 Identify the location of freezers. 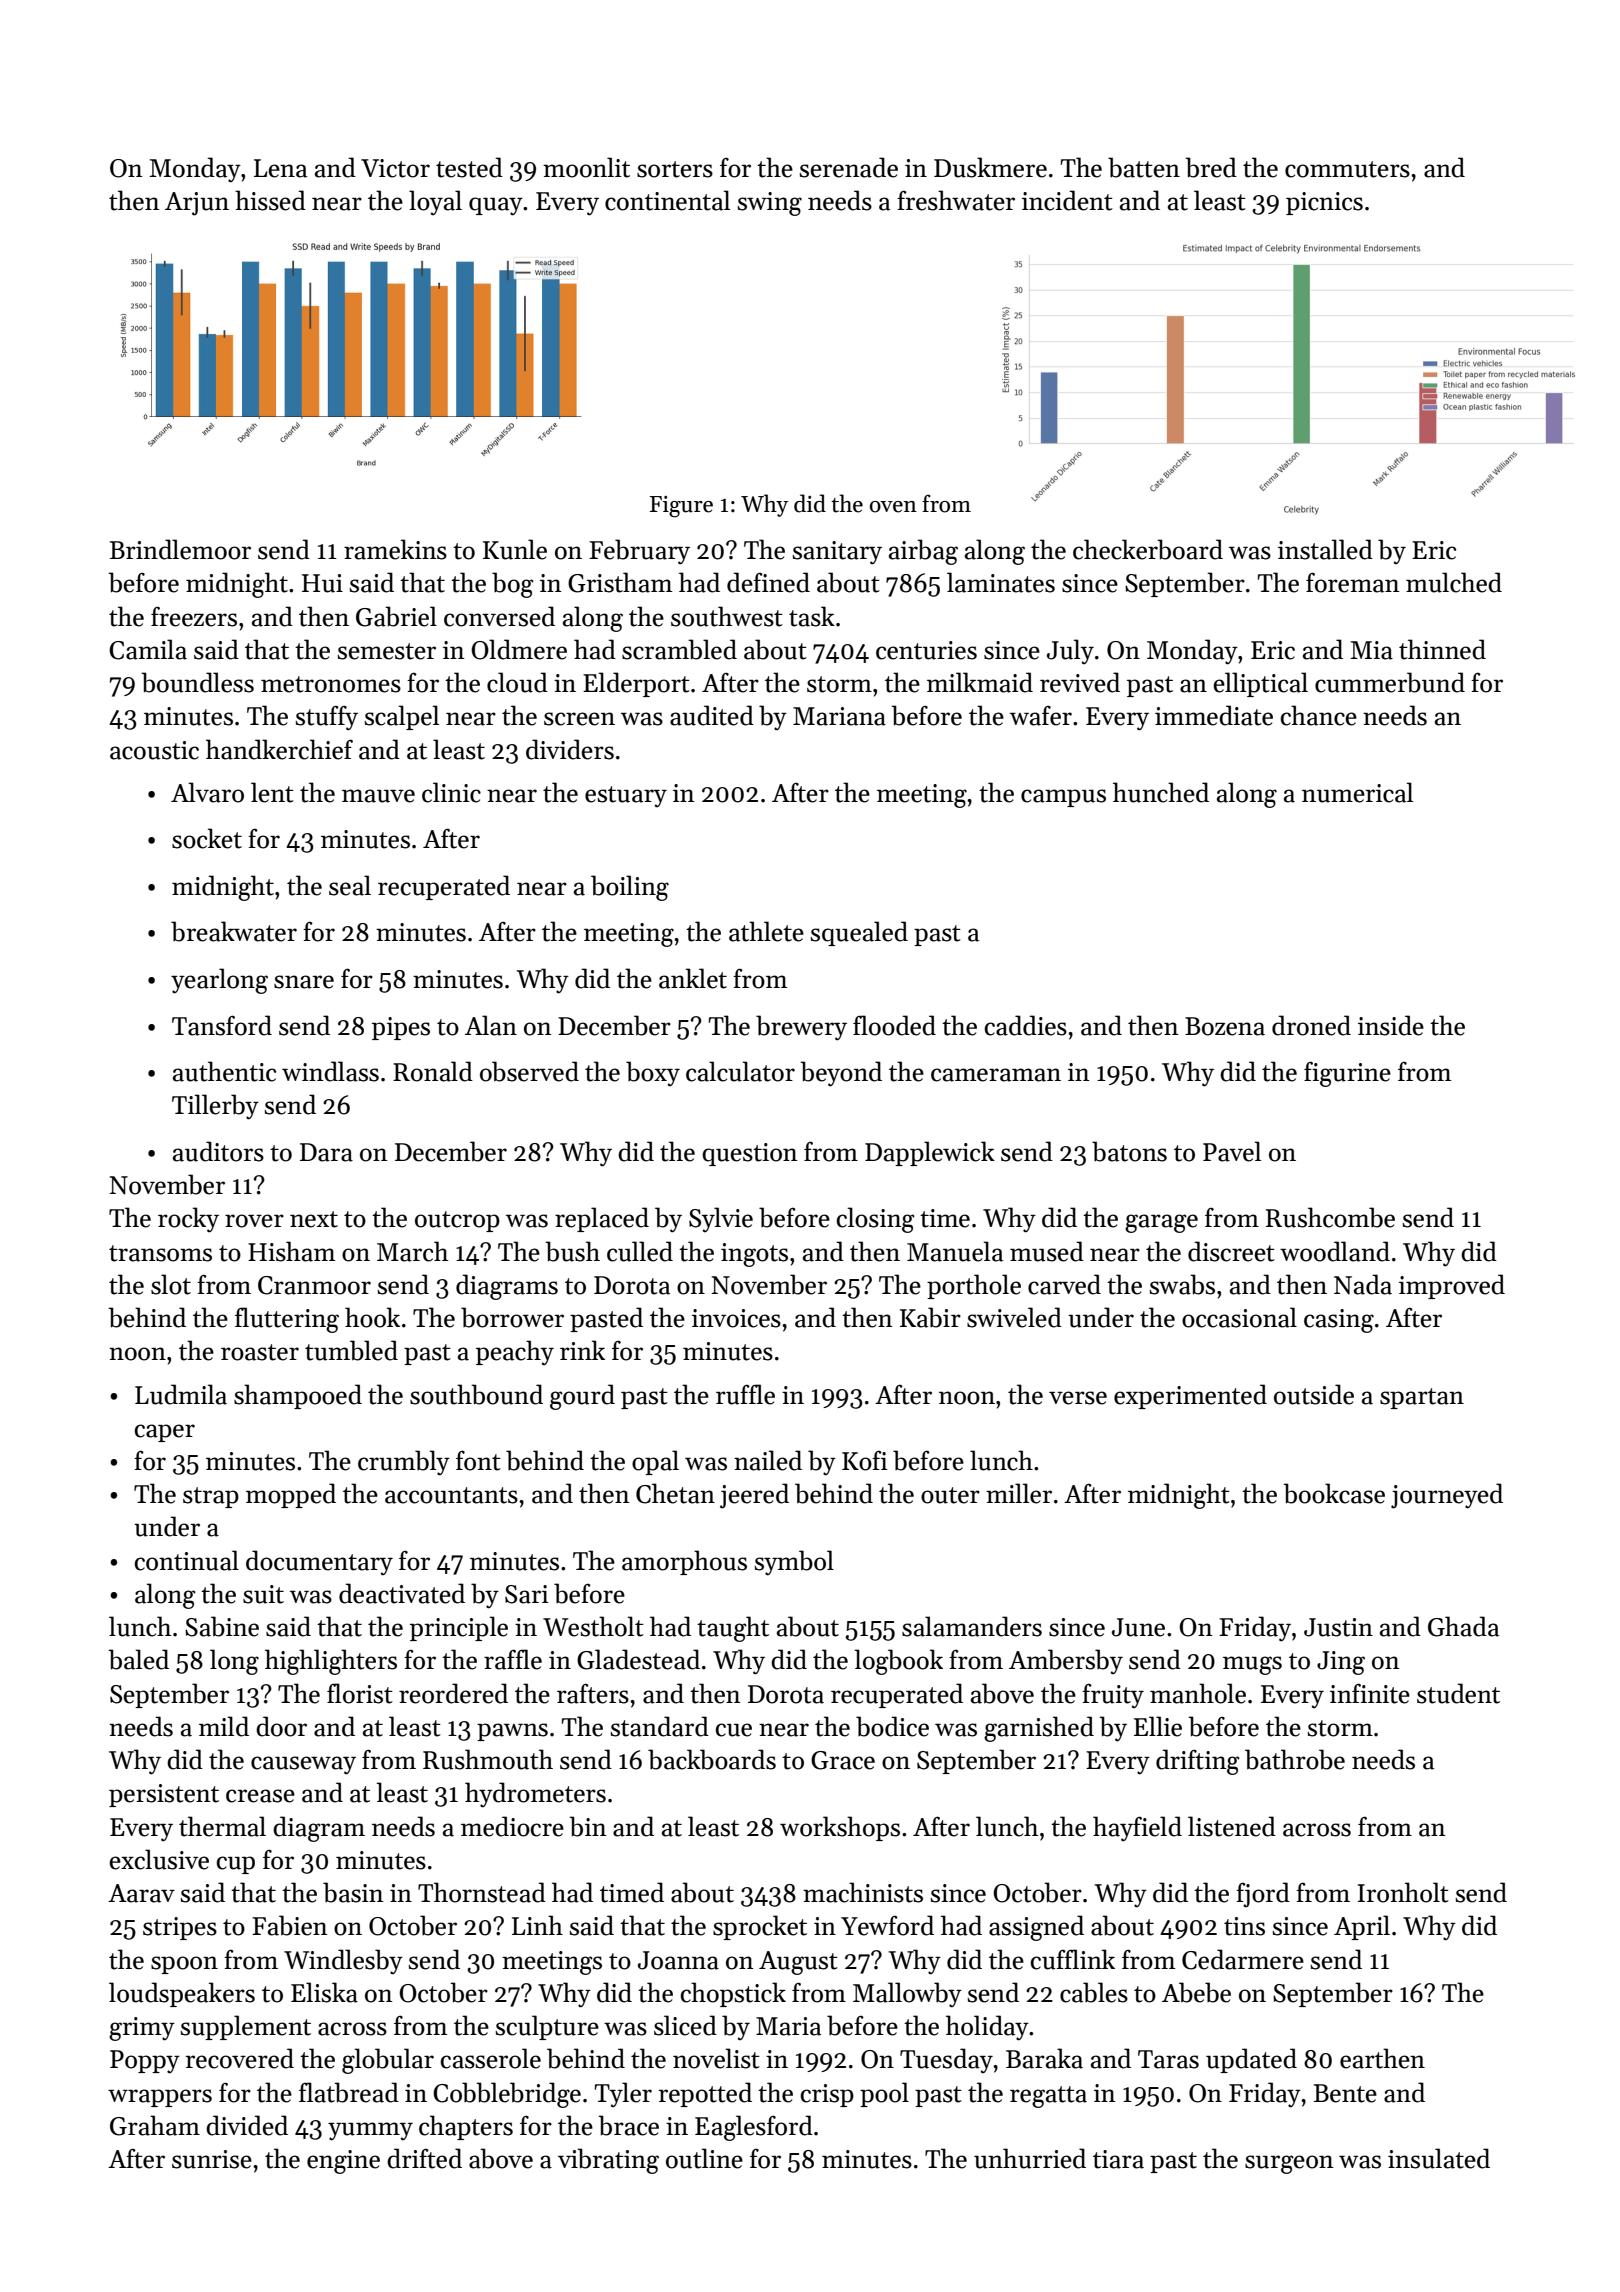
(194, 616).
